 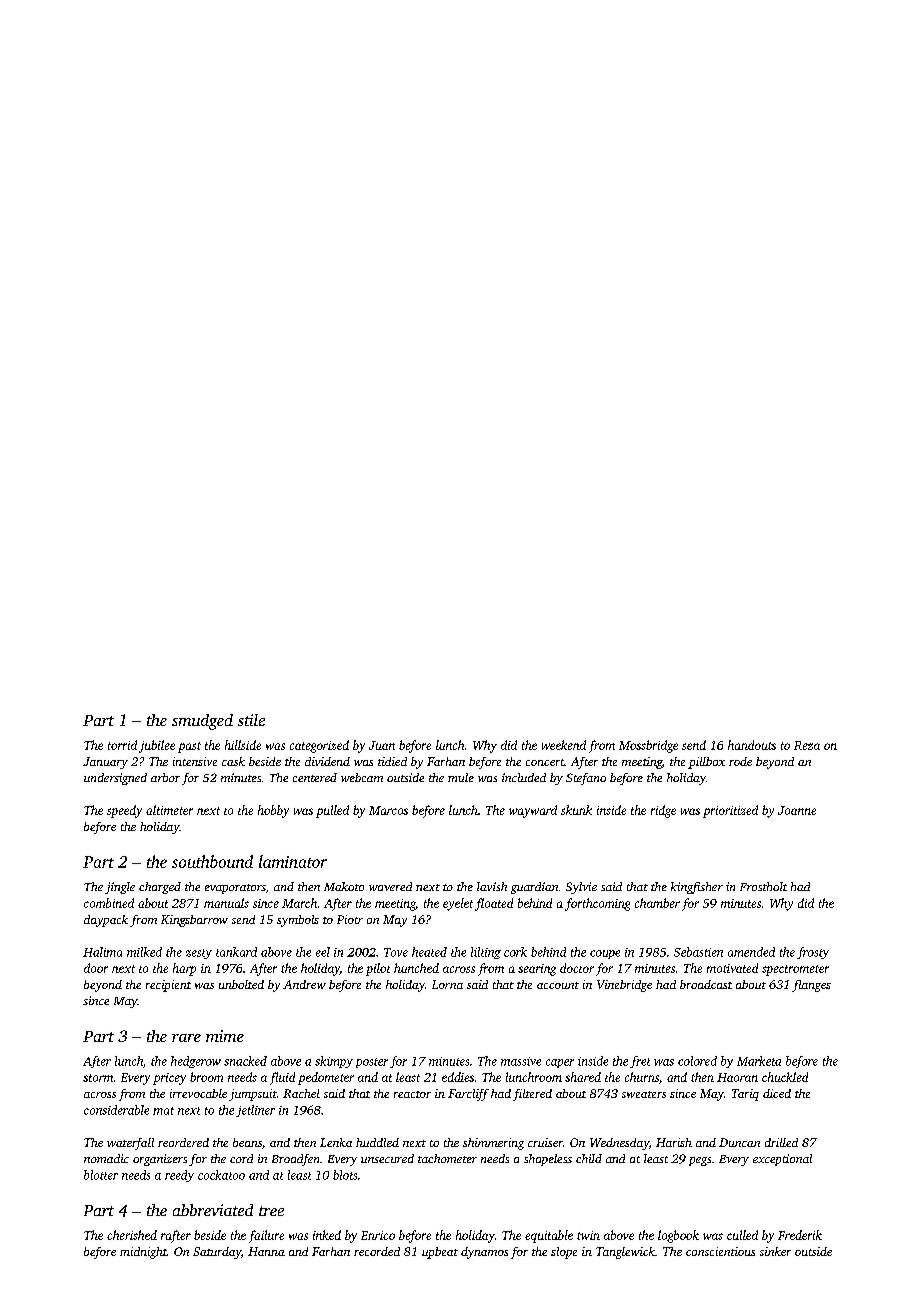 I want to click on Hanna, so click(x=266, y=1251).
